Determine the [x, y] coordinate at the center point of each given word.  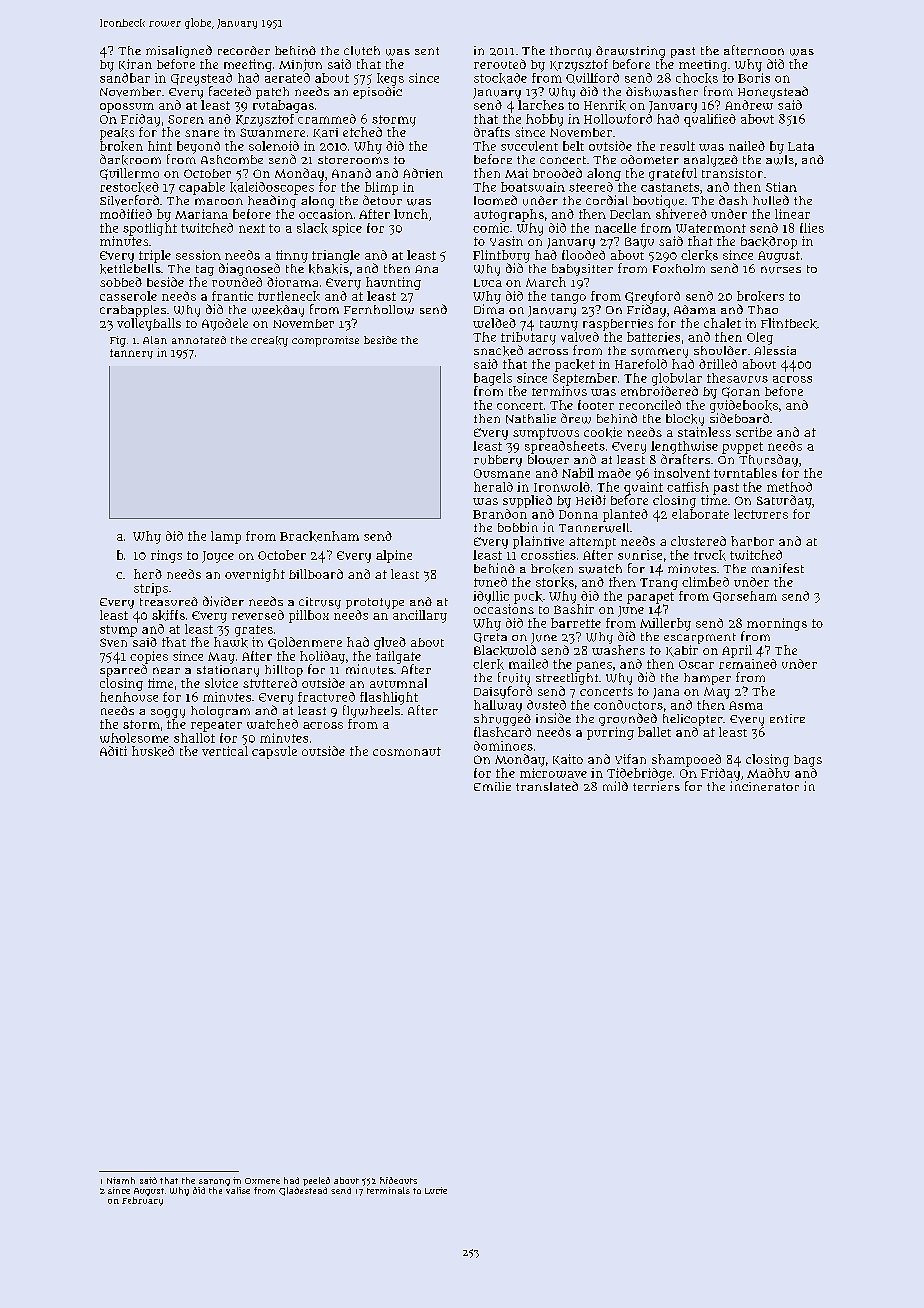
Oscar [696, 664]
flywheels [371, 711]
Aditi [113, 751]
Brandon [500, 514]
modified [126, 214]
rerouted [500, 64]
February [142, 1201]
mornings [777, 624]
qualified [710, 120]
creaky [269, 341]
